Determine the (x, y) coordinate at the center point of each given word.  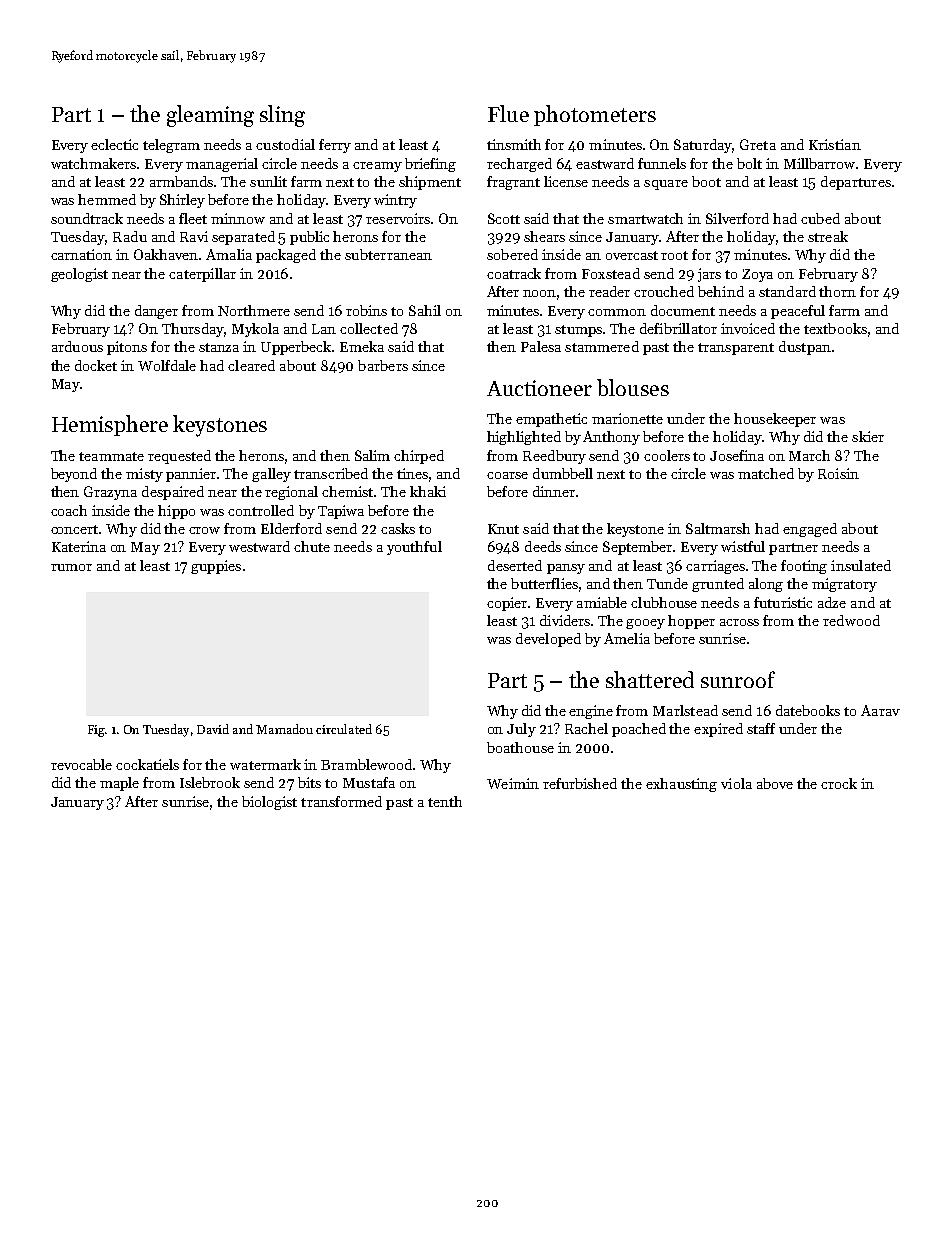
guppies (216, 567)
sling (282, 116)
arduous (77, 346)
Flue (508, 113)
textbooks (835, 328)
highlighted (524, 438)
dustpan (805, 348)
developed (548, 640)
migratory (844, 585)
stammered (602, 346)
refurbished (580, 783)
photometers (595, 115)
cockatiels (147, 764)
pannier (191, 475)
